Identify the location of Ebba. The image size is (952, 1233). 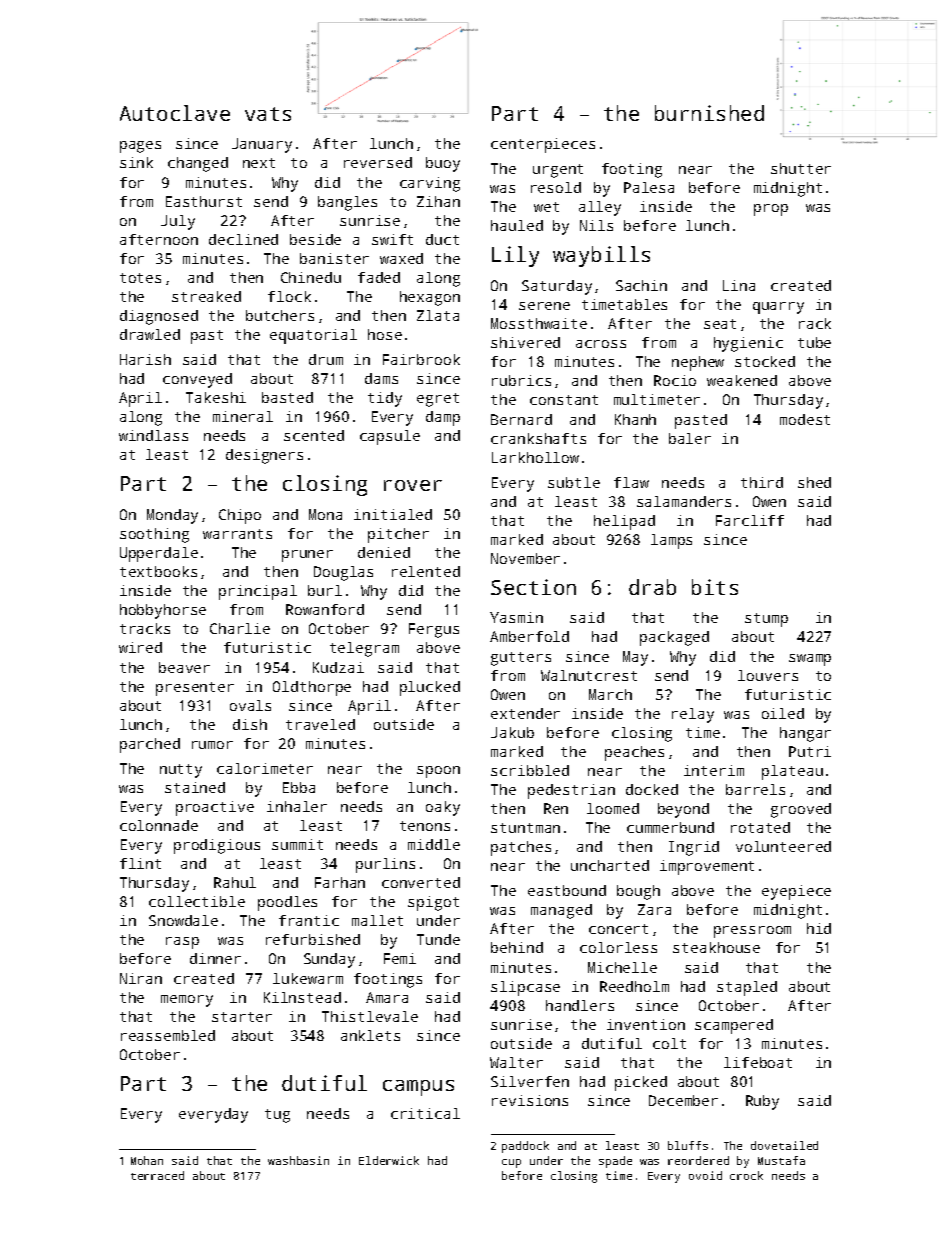
(299, 787).
